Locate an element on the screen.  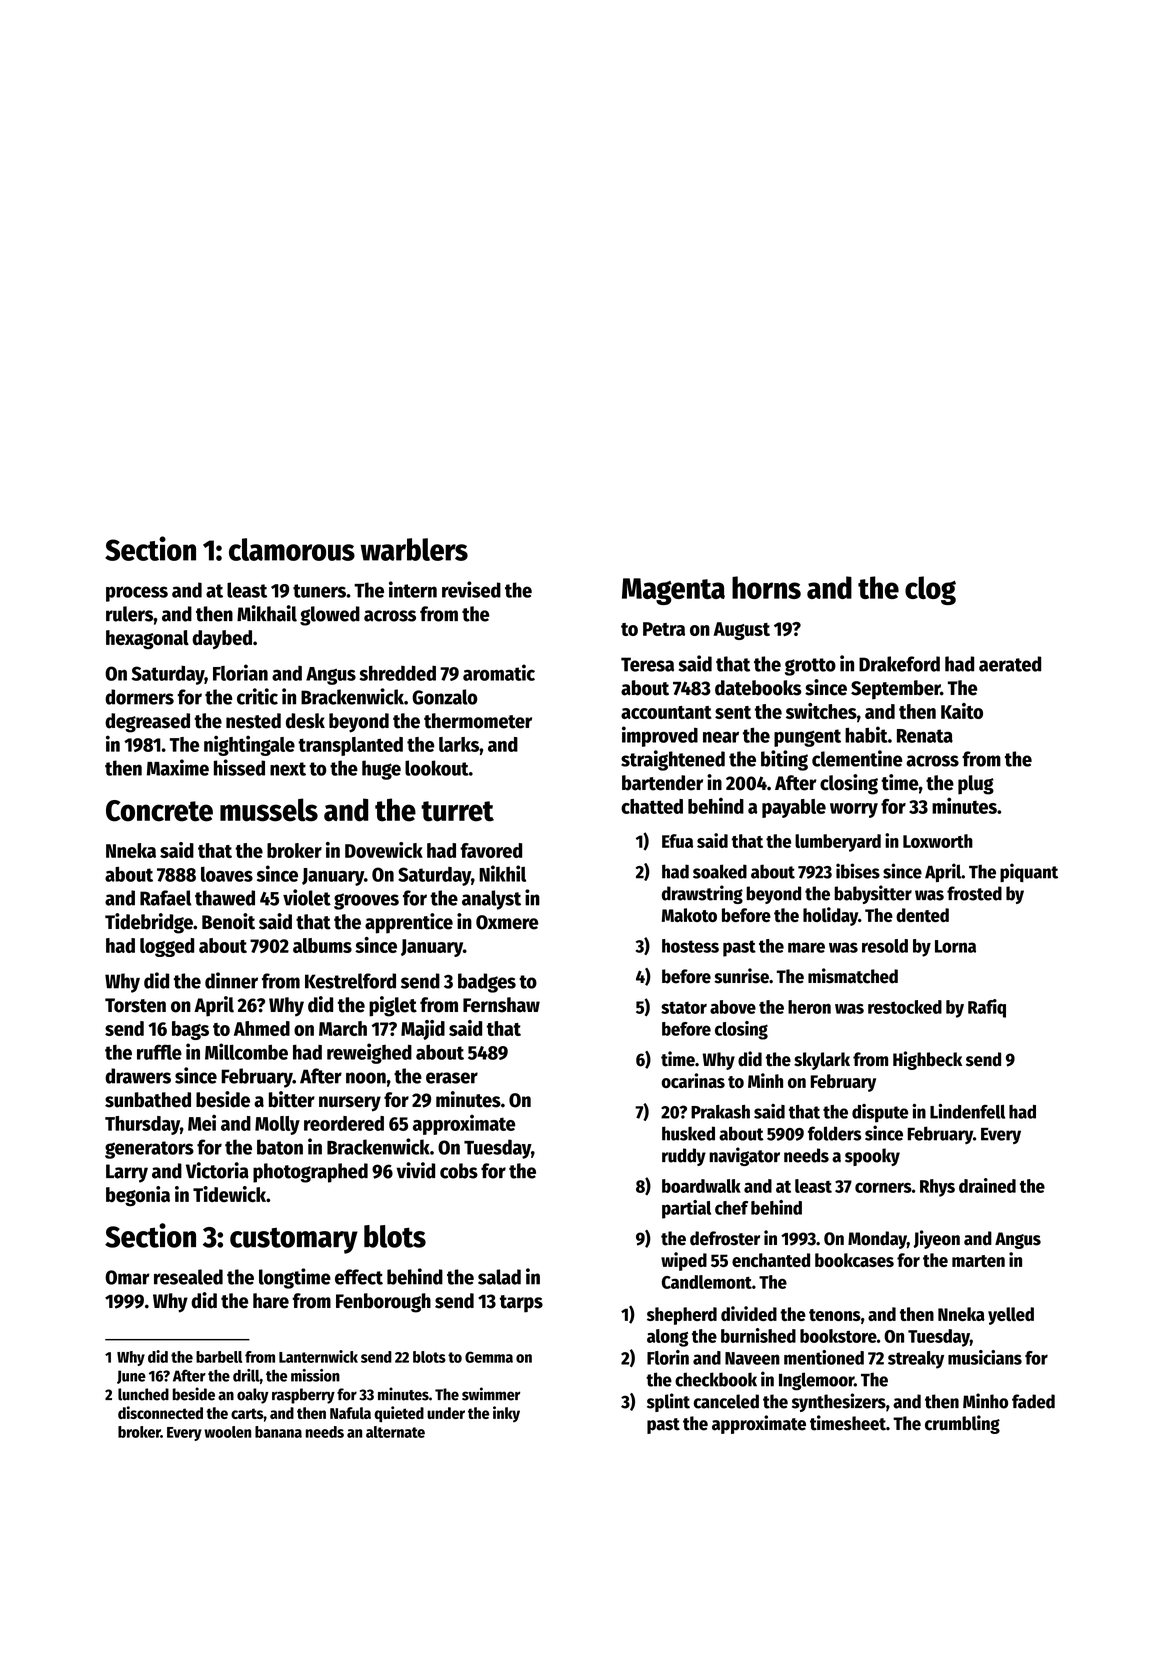
Fernshaw is located at coordinates (501, 1005).
